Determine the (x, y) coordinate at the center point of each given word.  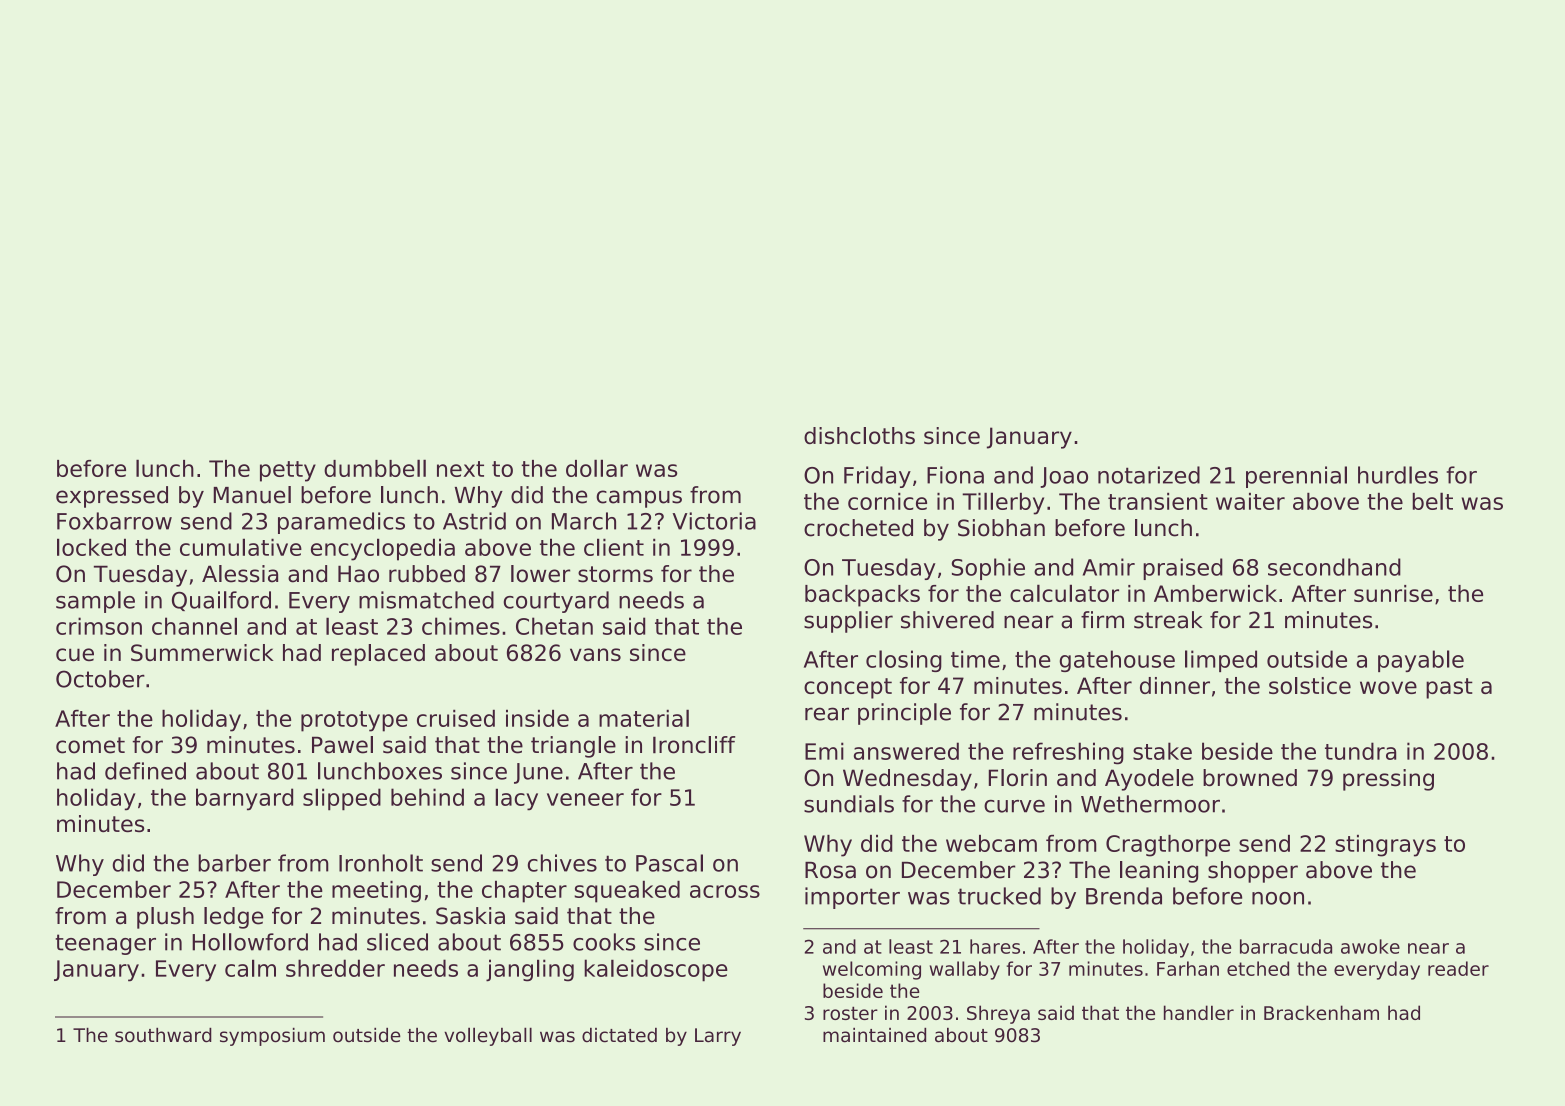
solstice (1310, 685)
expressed (112, 497)
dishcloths (859, 435)
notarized (1149, 475)
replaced (378, 655)
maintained (874, 1035)
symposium (272, 1037)
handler (1199, 1012)
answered (906, 751)
